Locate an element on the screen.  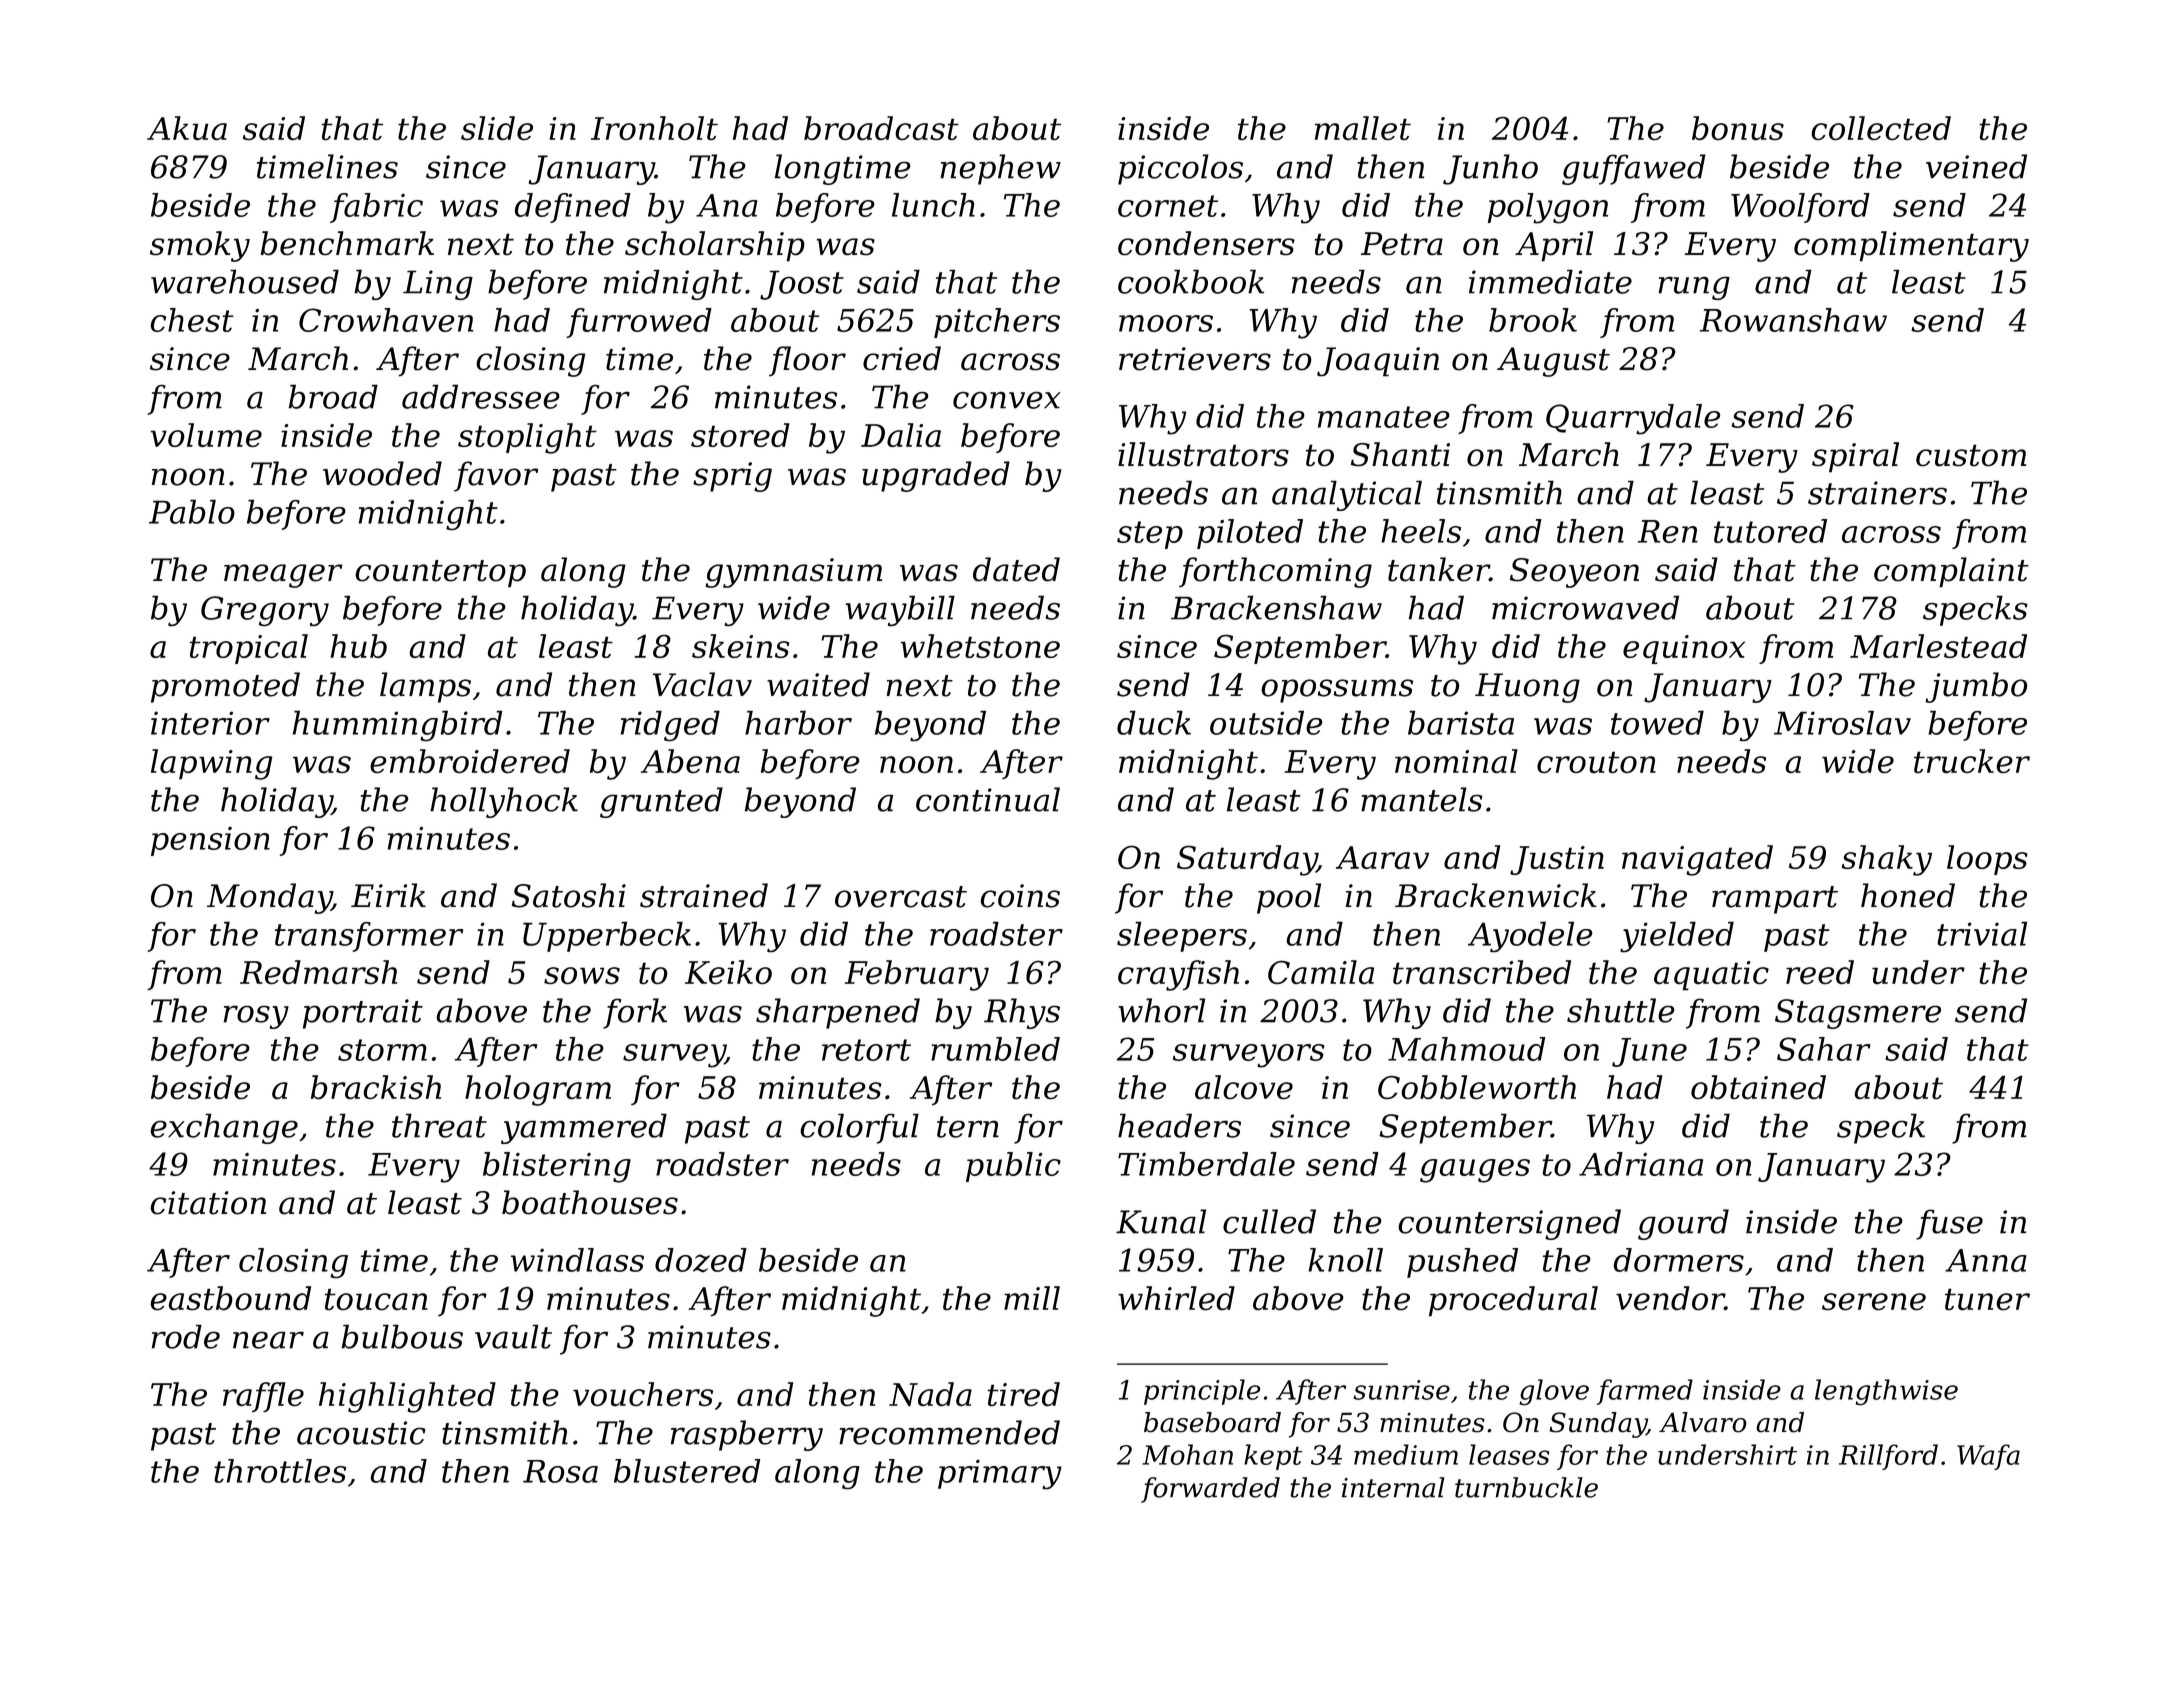
trucker is located at coordinates (1972, 761).
